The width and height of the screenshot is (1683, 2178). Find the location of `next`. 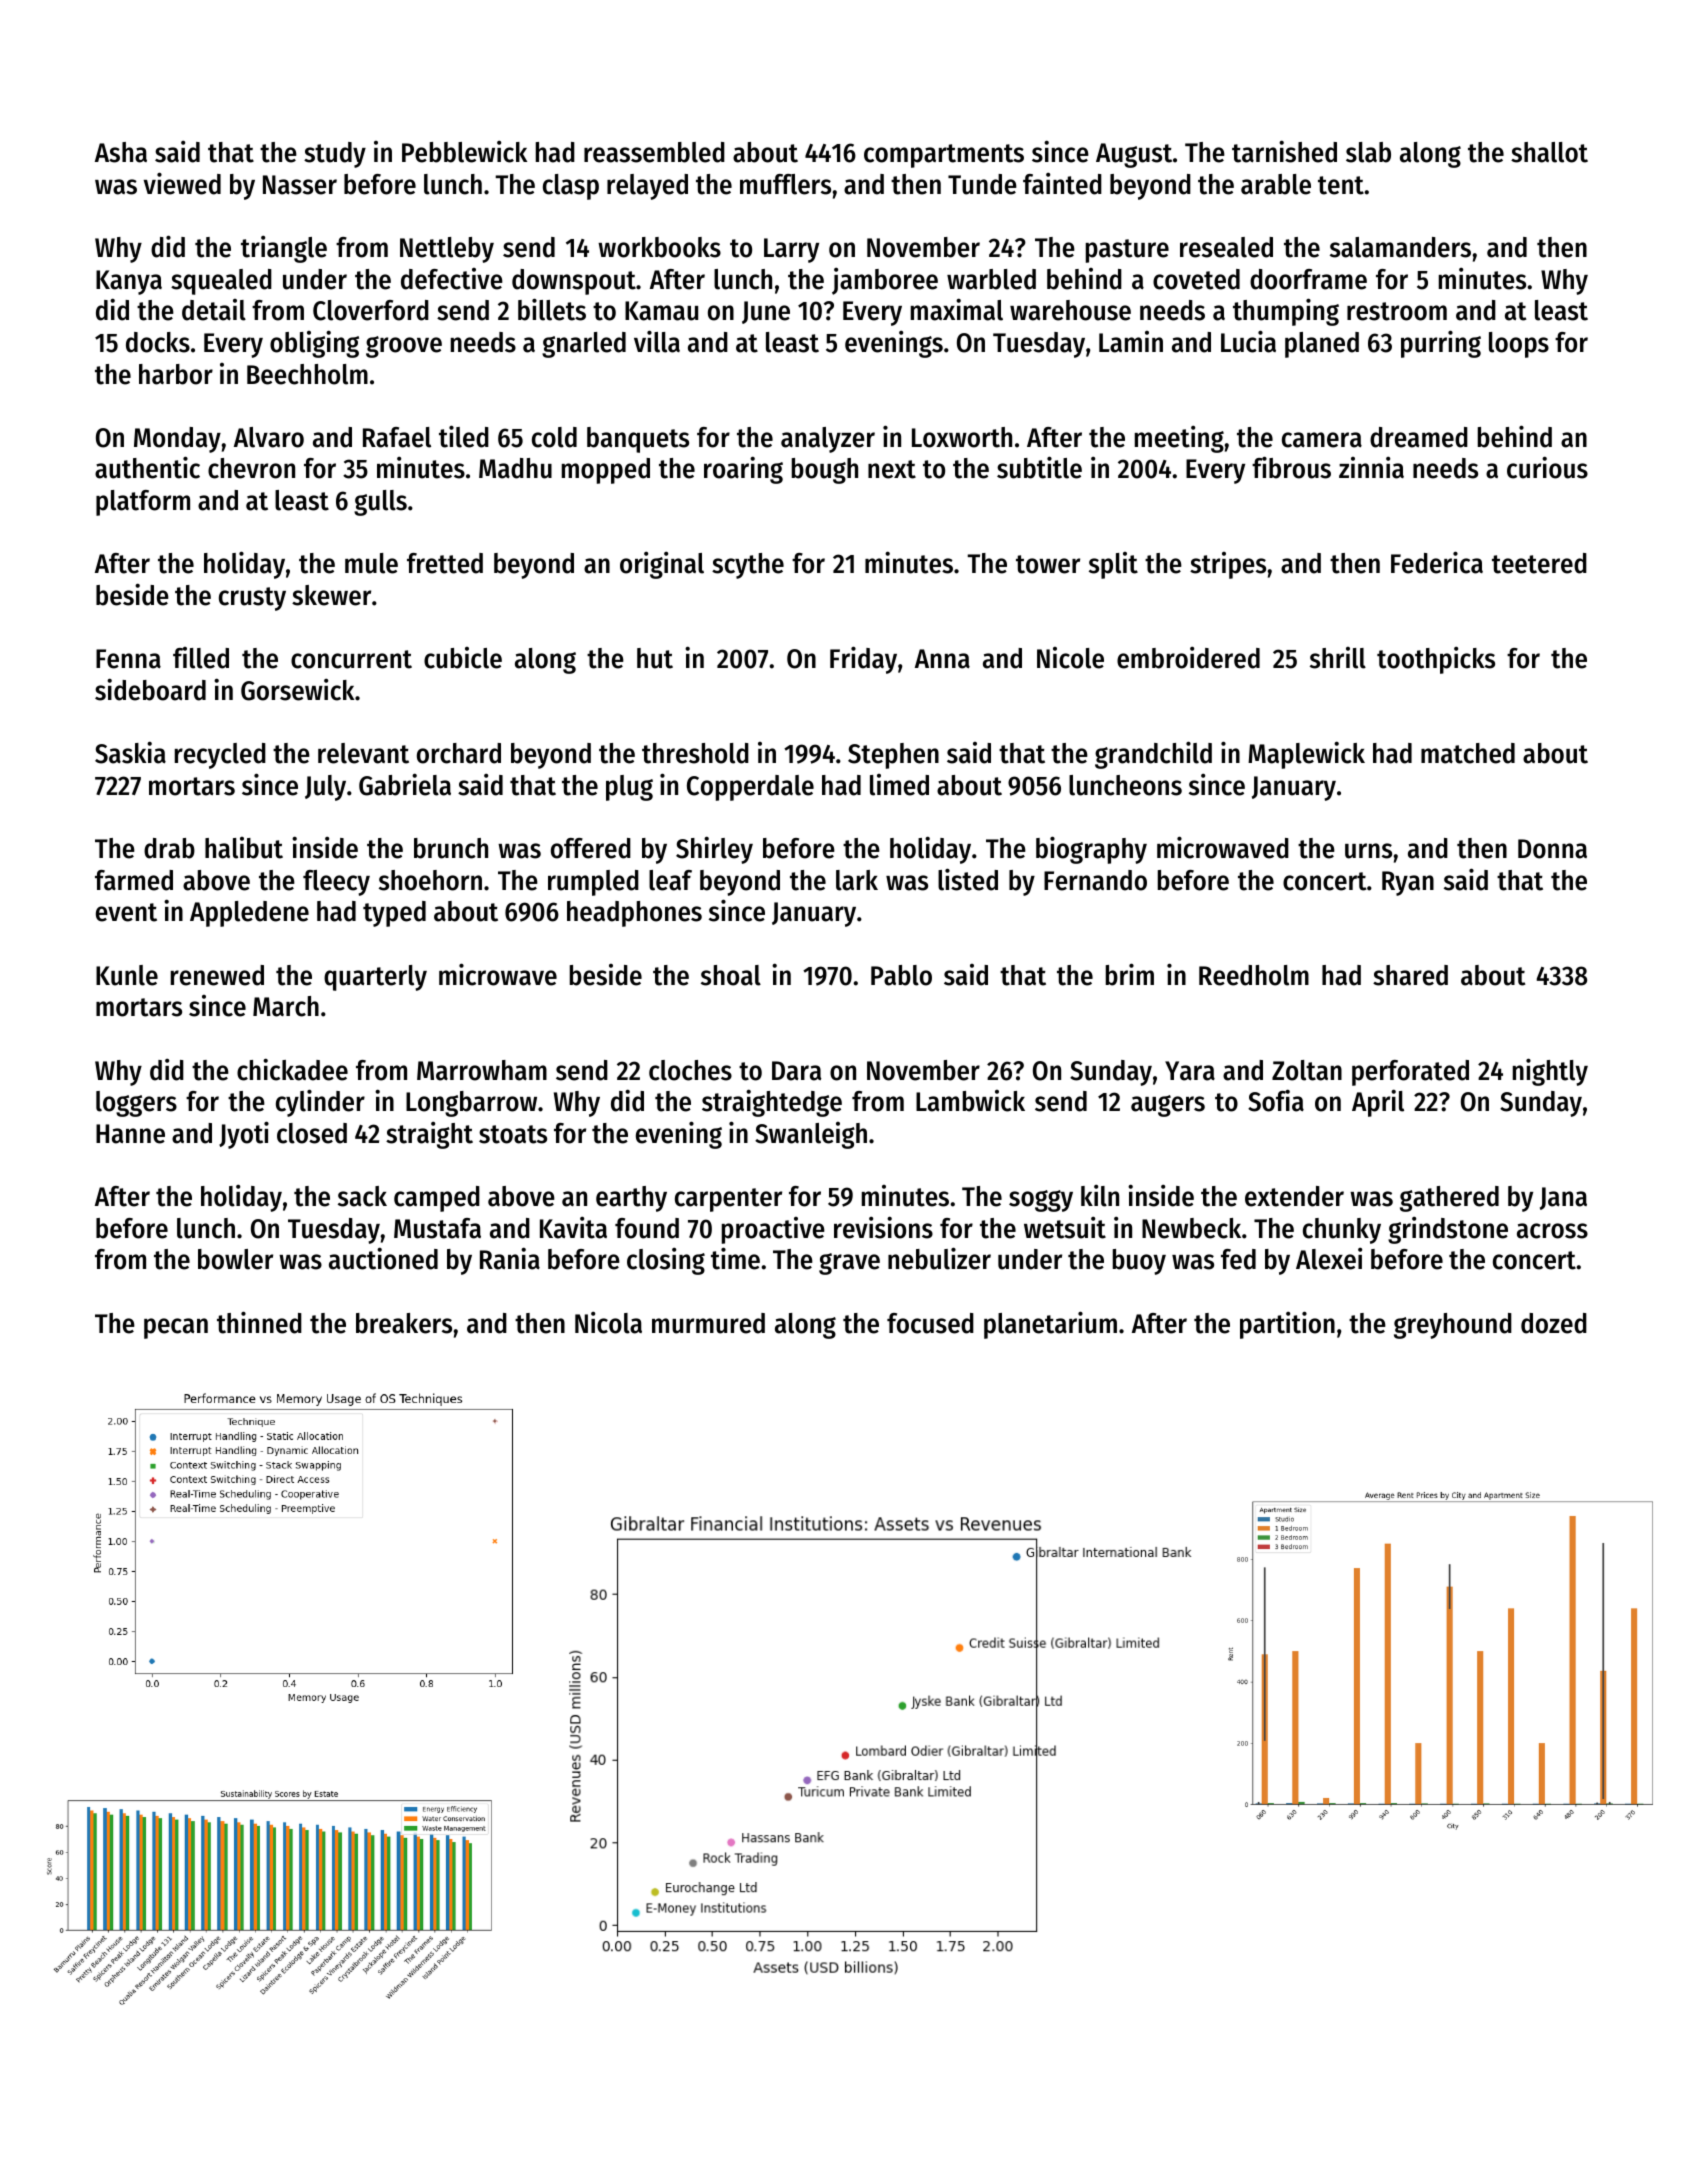

next is located at coordinates (892, 469).
